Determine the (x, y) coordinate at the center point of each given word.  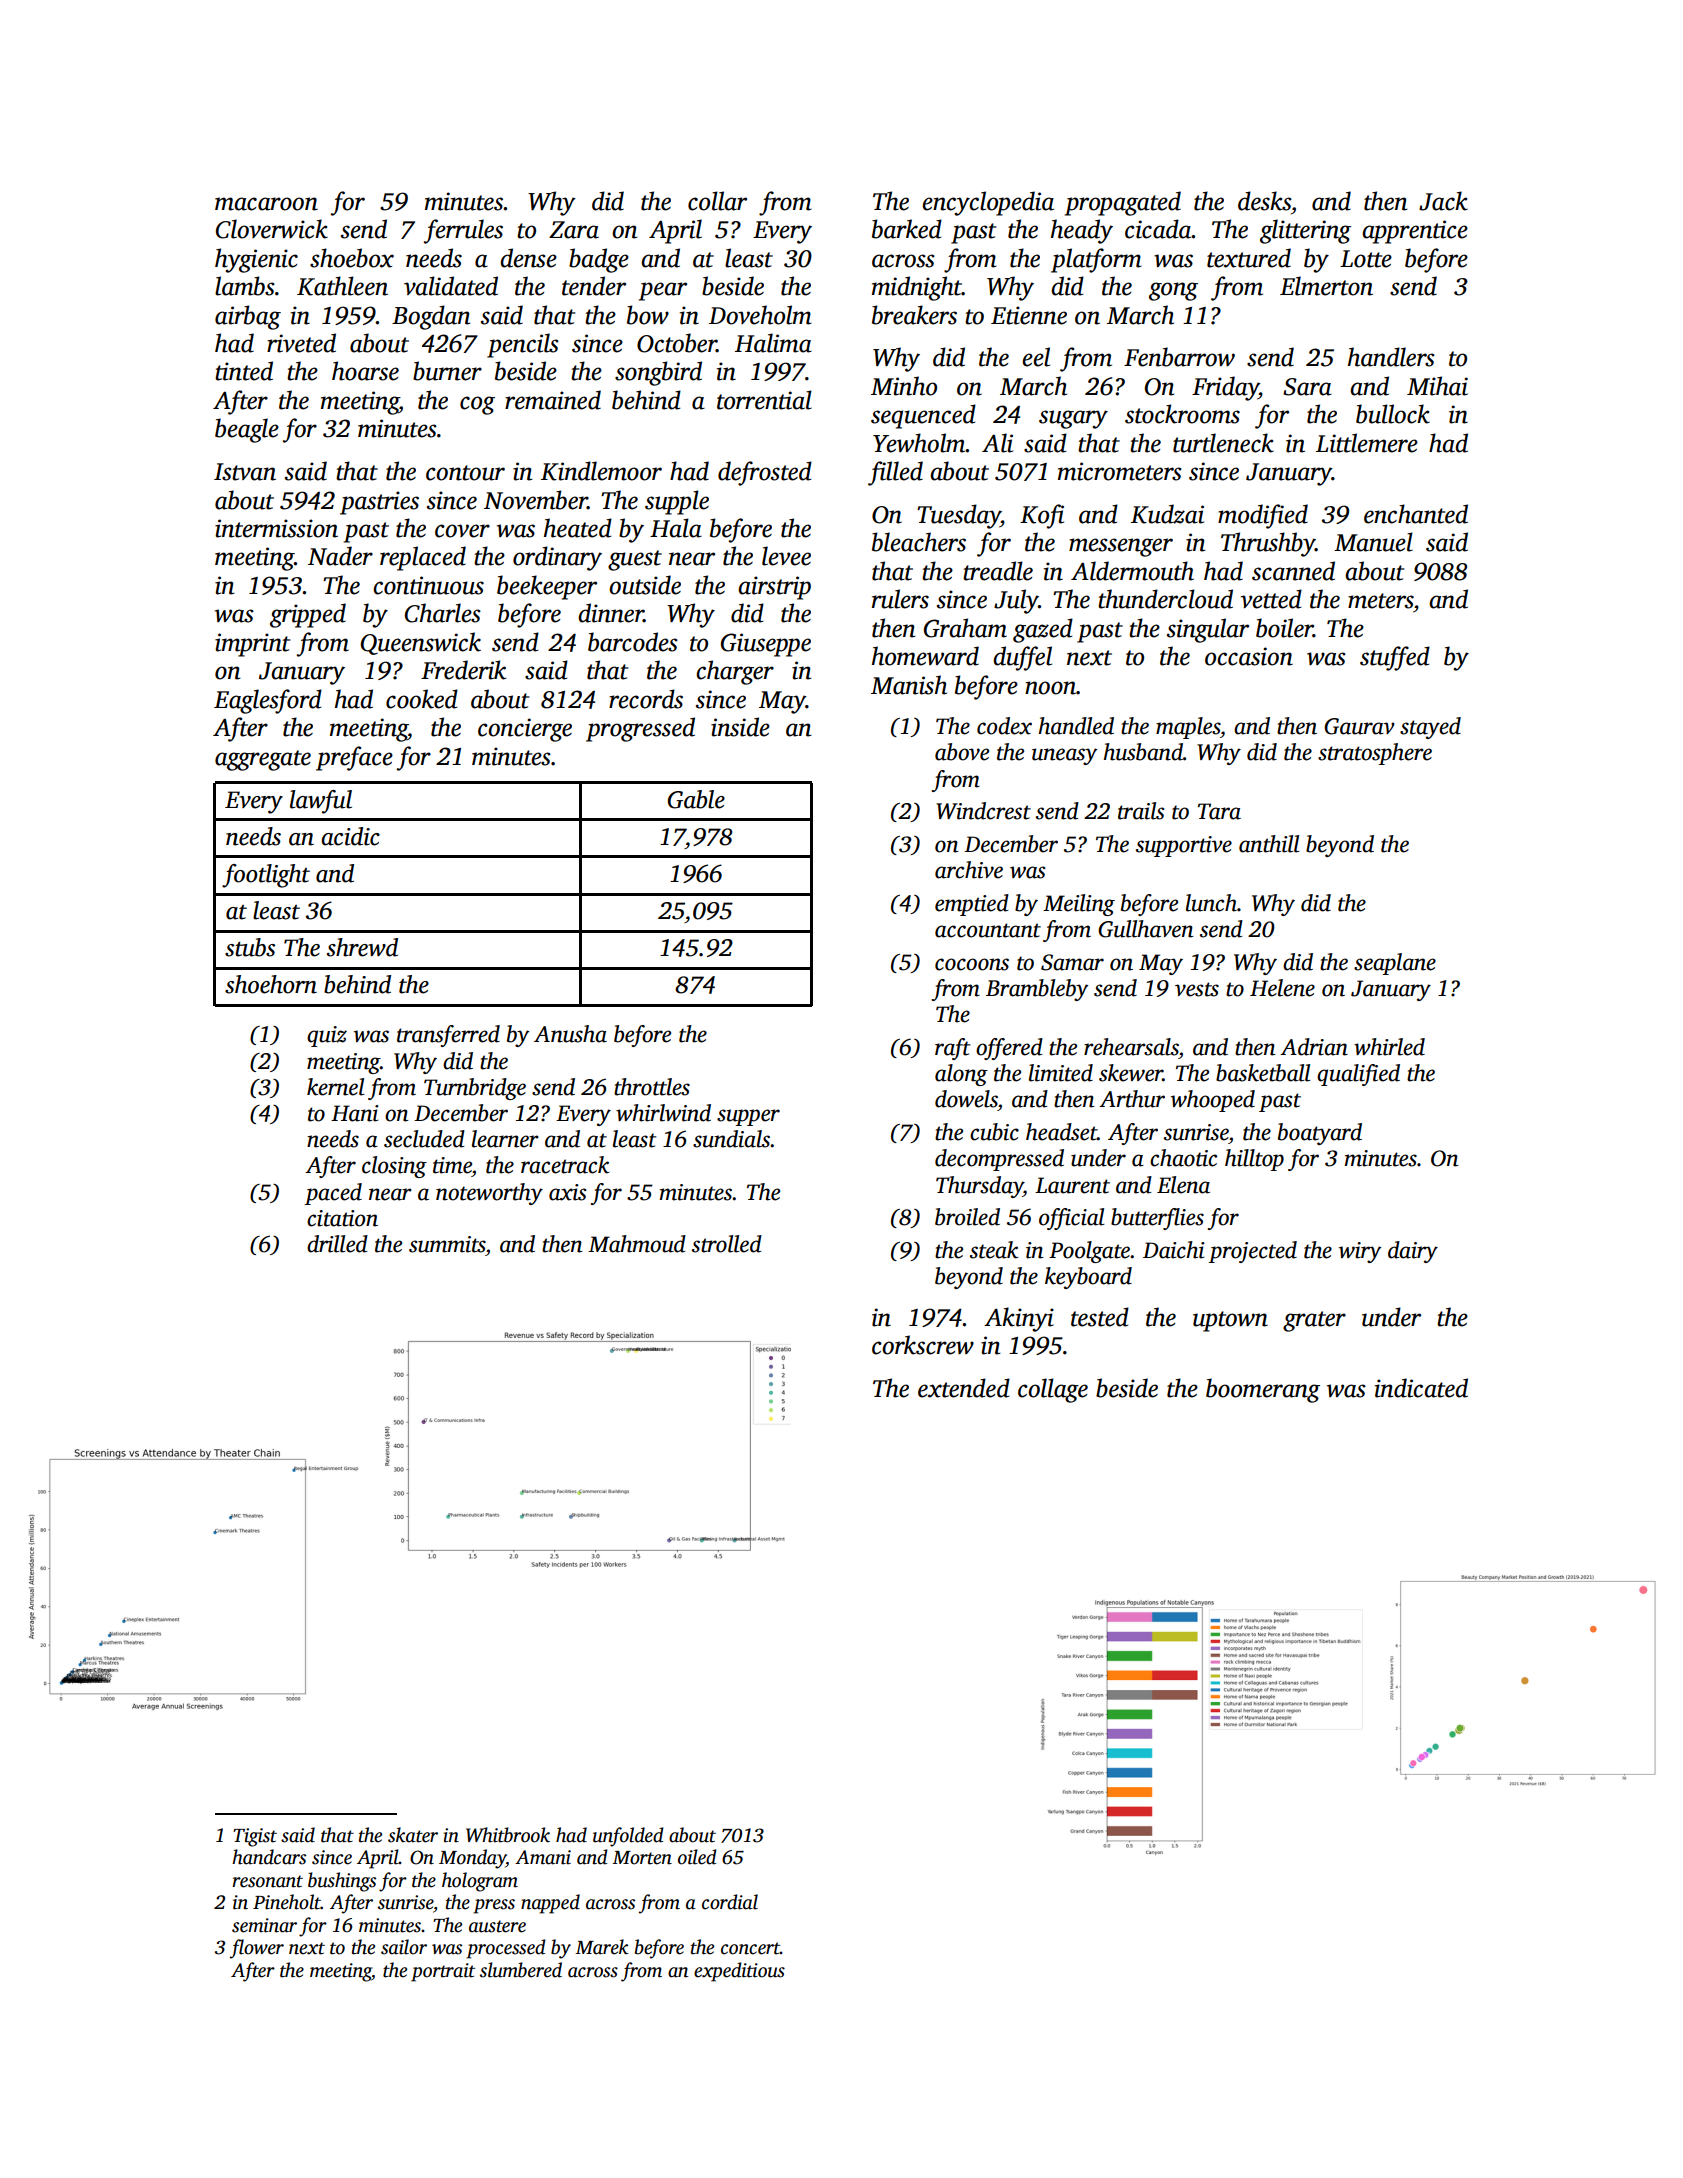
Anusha (570, 1034)
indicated (1421, 1388)
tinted (244, 371)
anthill (1269, 844)
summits (447, 1244)
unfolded (628, 1837)
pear (663, 291)
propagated (1123, 203)
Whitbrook (508, 1835)
